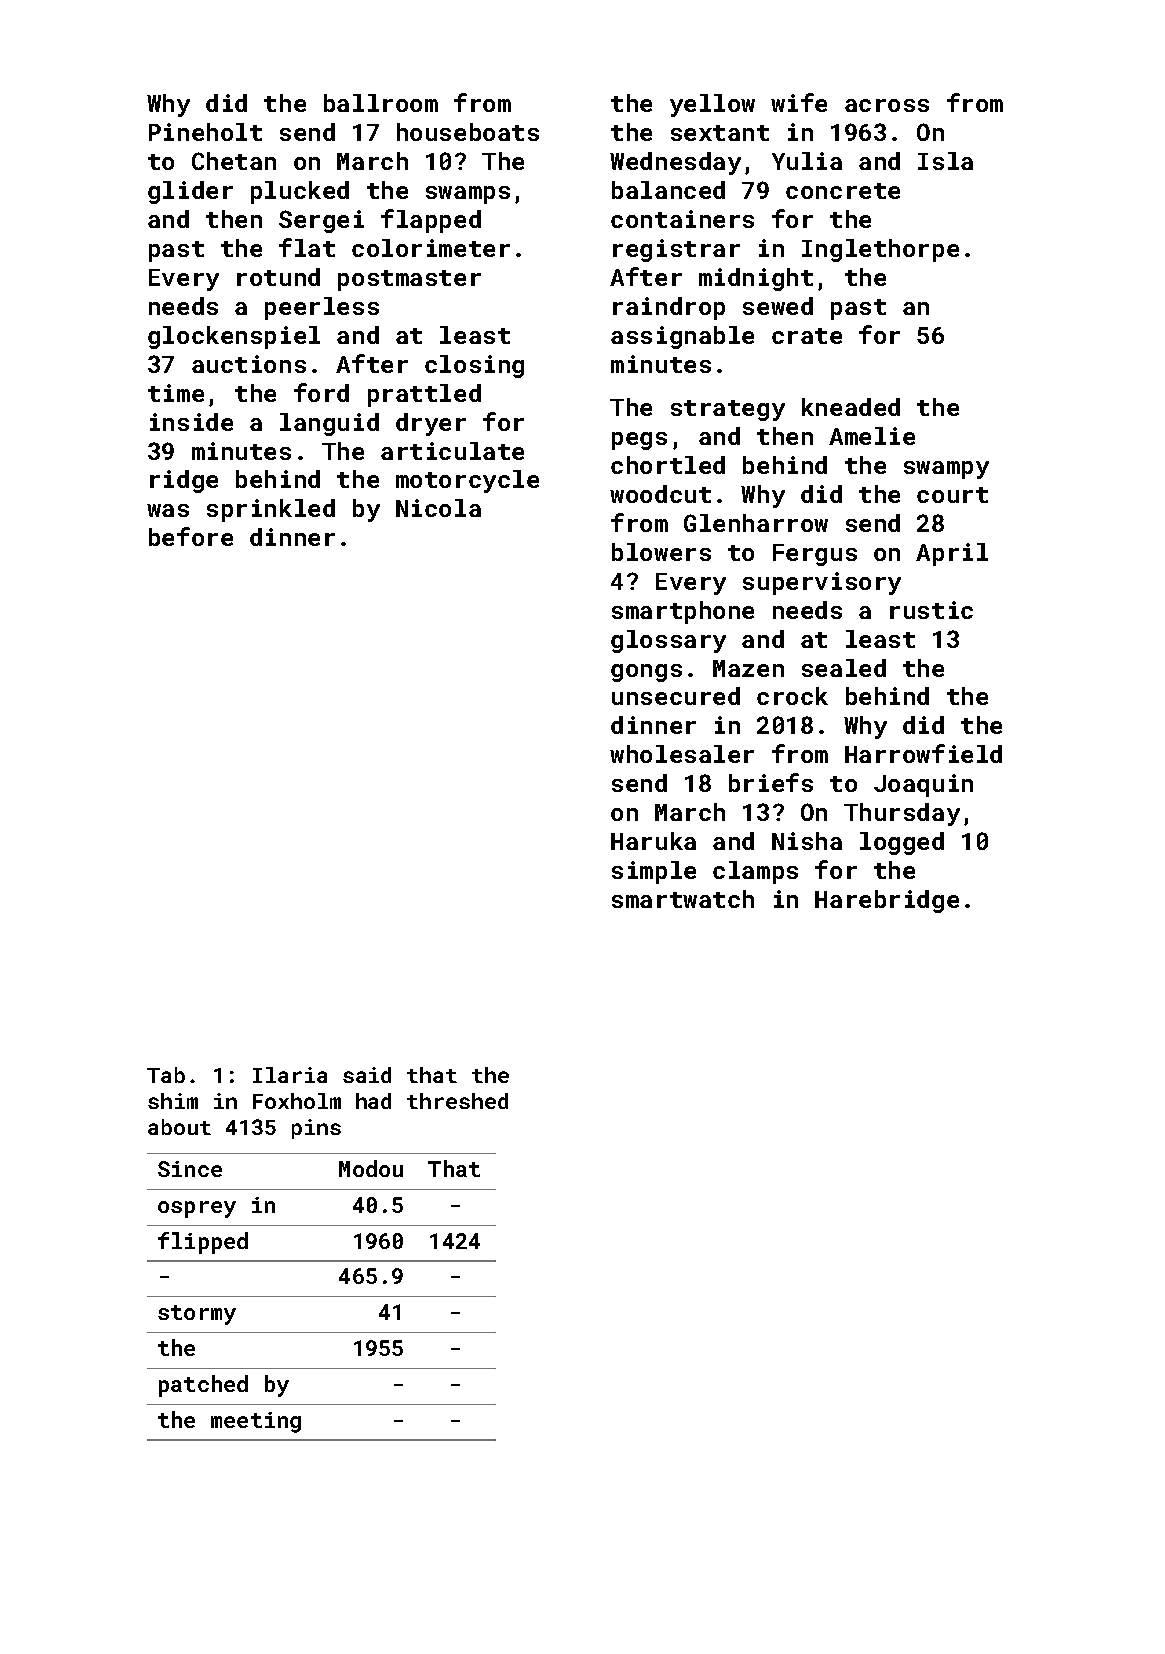 The width and height of the screenshot is (1165, 1654). What do you see at coordinates (654, 872) in the screenshot?
I see `simple` at bounding box center [654, 872].
